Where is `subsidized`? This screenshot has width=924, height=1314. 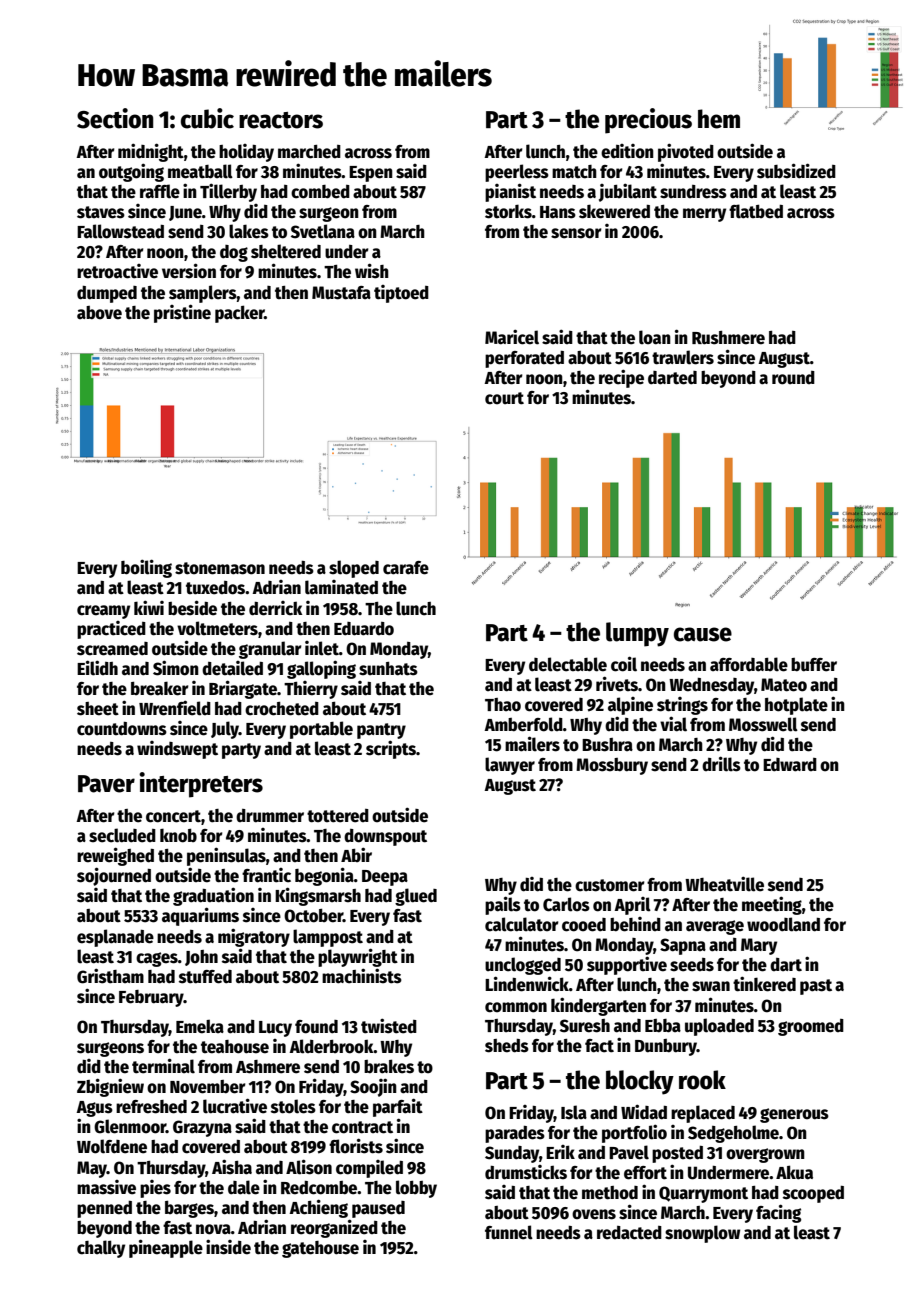 subsidized is located at coordinates (796, 171).
